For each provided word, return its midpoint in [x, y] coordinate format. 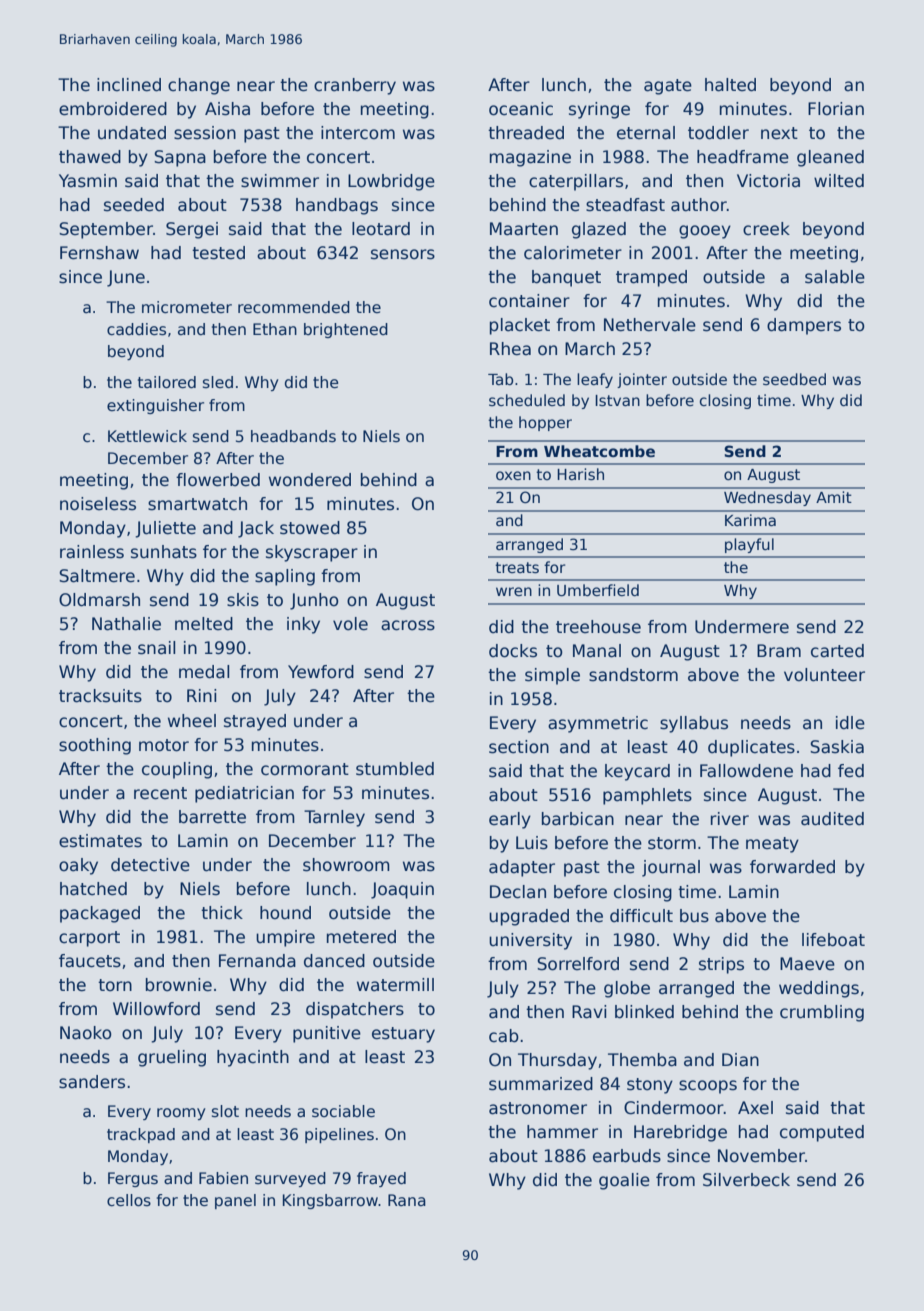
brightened [346, 330]
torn [115, 985]
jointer [642, 380]
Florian [836, 109]
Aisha [227, 109]
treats [517, 567]
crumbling [822, 1013]
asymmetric [598, 724]
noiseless [98, 504]
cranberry [355, 86]
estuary [403, 1035]
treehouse [598, 627]
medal [204, 672]
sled [218, 382]
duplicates [751, 748]
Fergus [133, 1179]
